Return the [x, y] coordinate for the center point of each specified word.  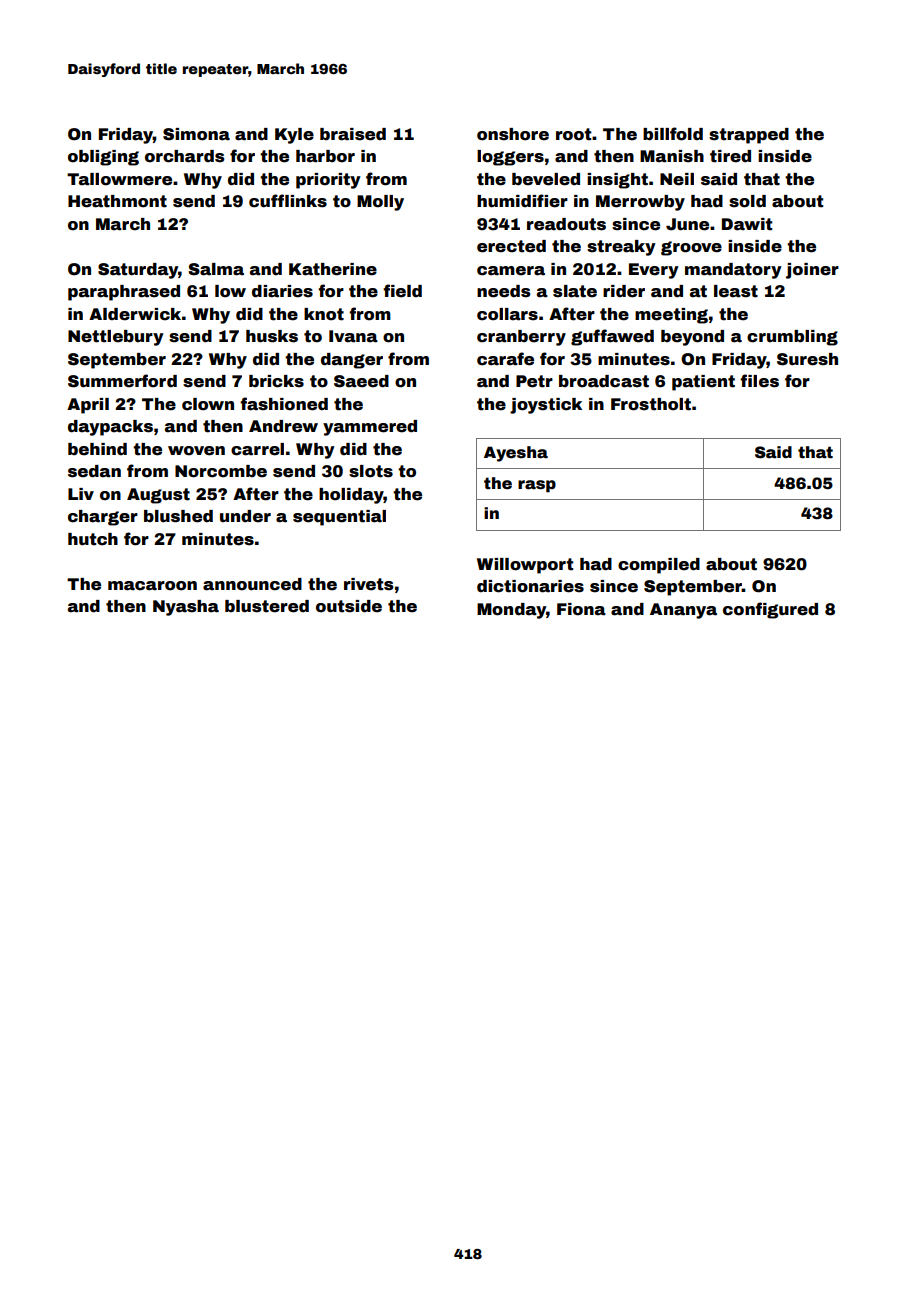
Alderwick [135, 314]
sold [747, 201]
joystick [546, 406]
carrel [257, 449]
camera [511, 271]
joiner [812, 271]
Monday [511, 611]
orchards [184, 156]
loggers [510, 158]
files [759, 381]
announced [252, 584]
